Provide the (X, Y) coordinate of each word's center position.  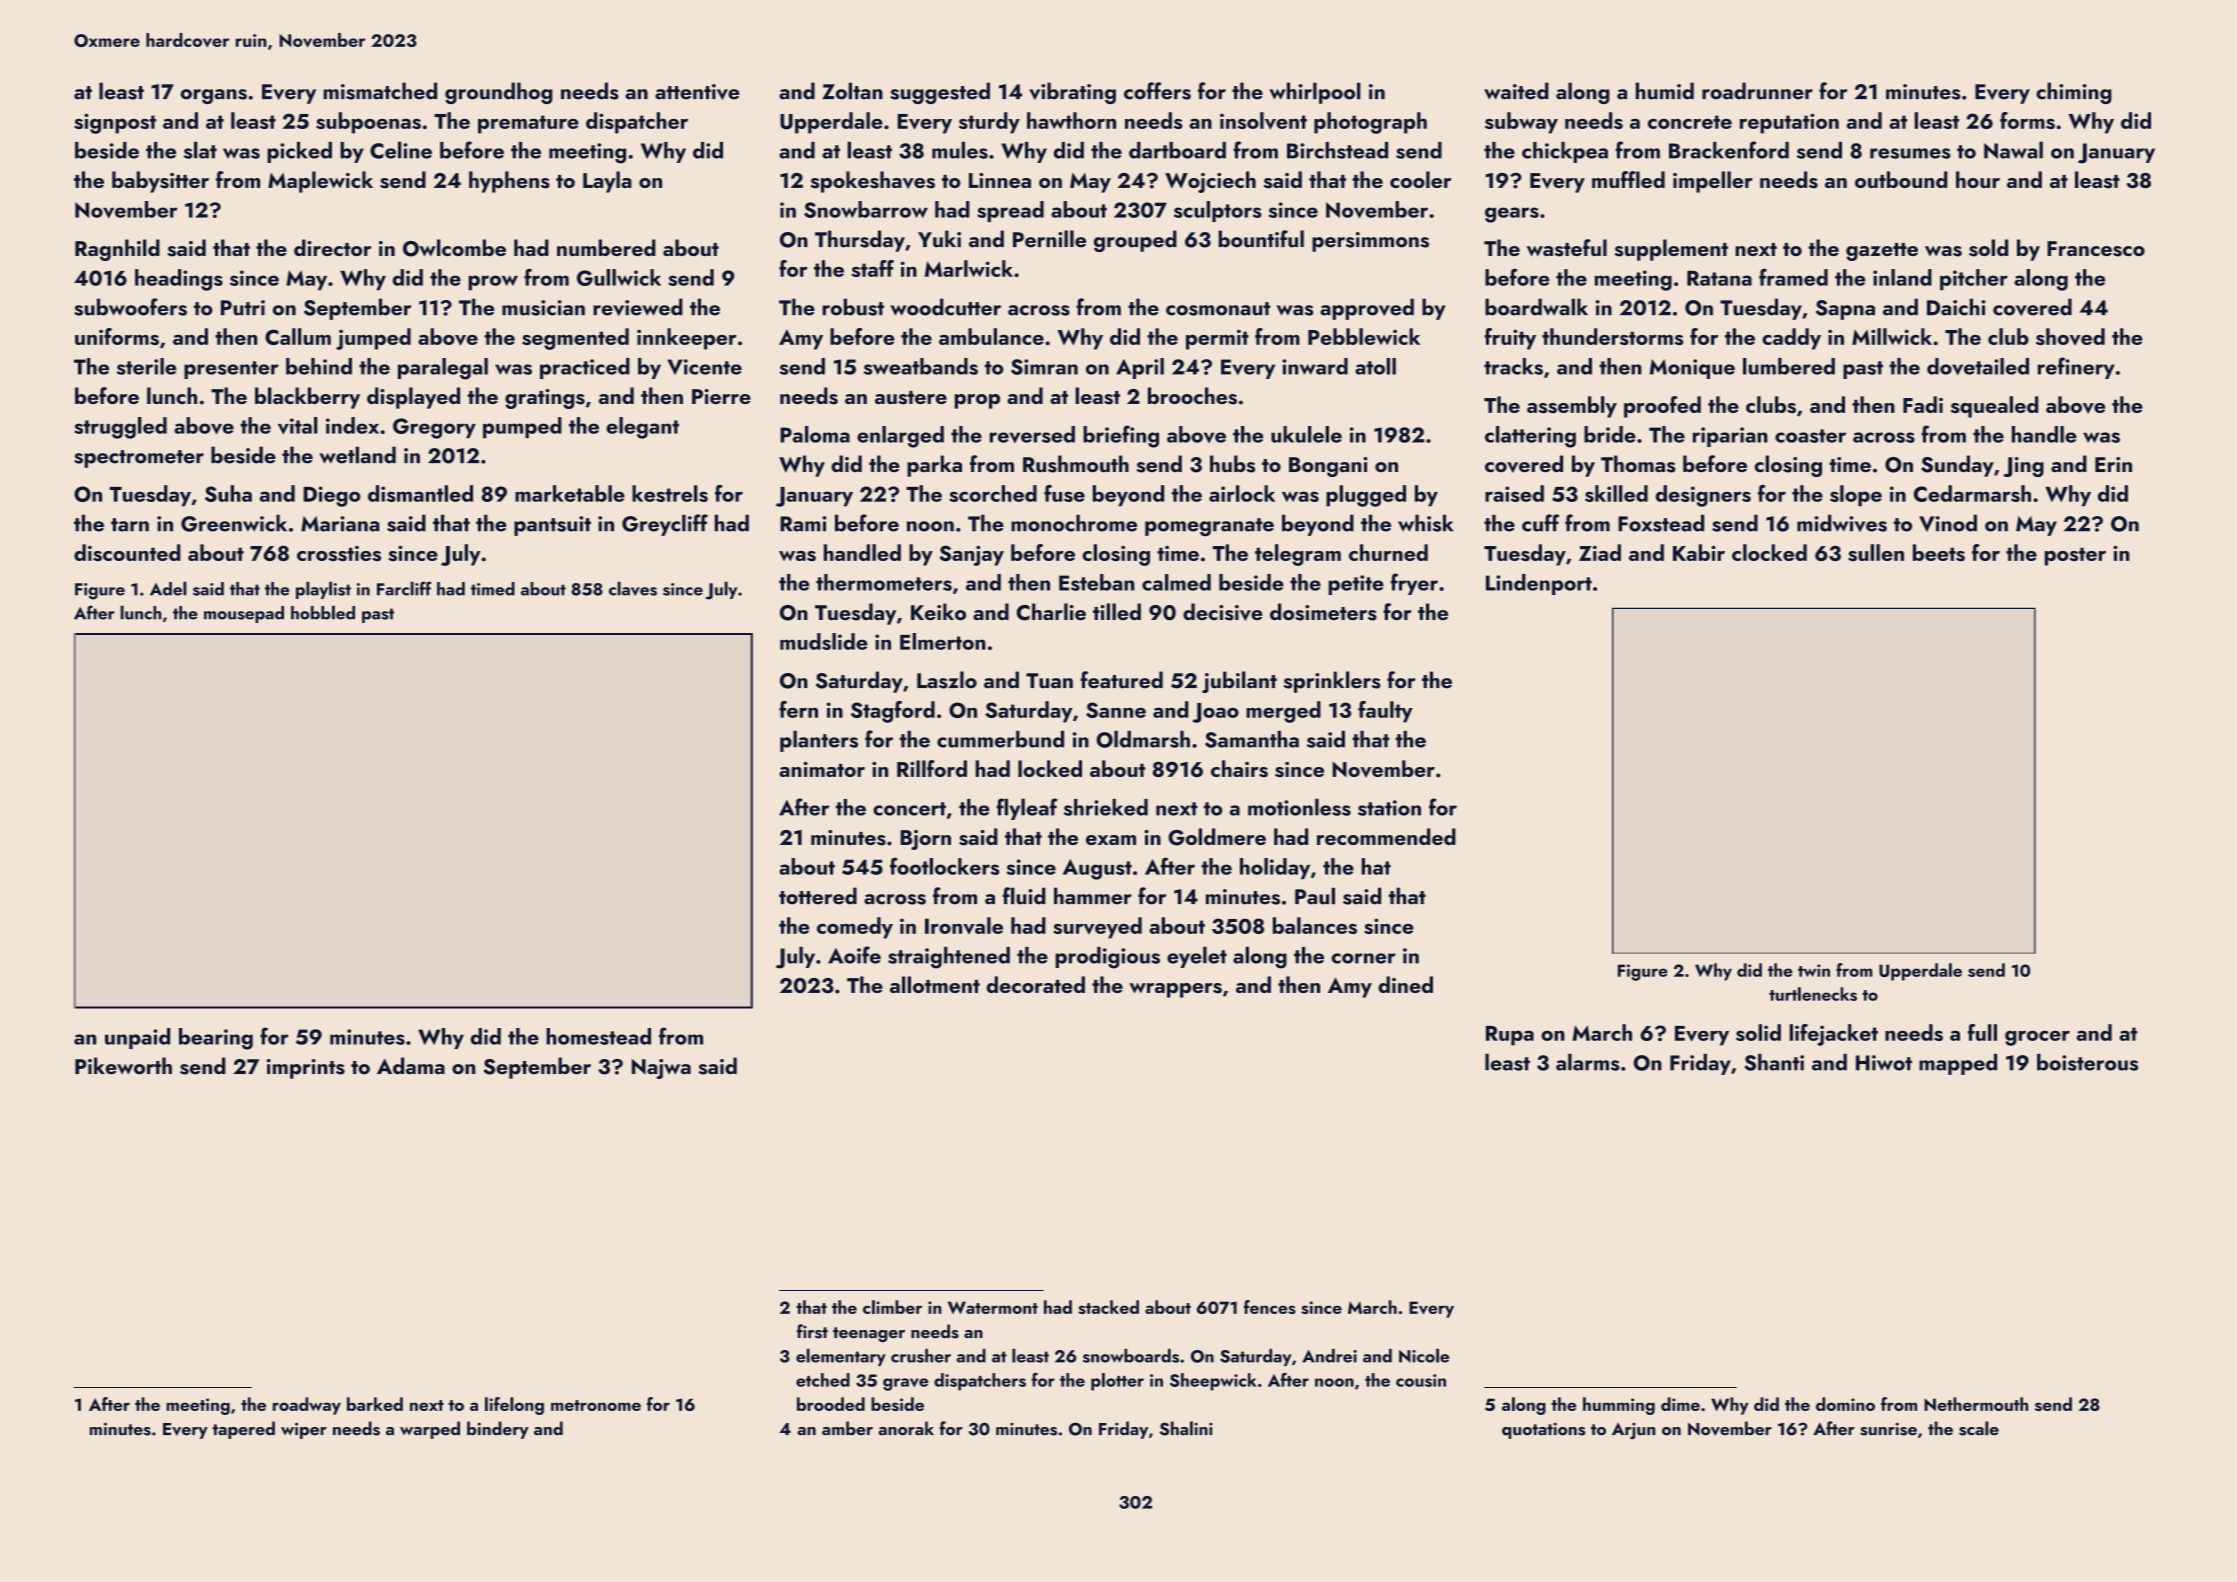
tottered (818, 896)
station (1389, 808)
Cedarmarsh (1972, 493)
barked (375, 1404)
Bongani (1328, 467)
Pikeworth (123, 1066)
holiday (1275, 868)
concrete (1690, 122)
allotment (935, 984)
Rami (803, 524)
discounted (127, 552)
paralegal (443, 369)
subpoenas (368, 123)
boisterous (2087, 1062)
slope (1856, 496)
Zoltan (852, 91)
